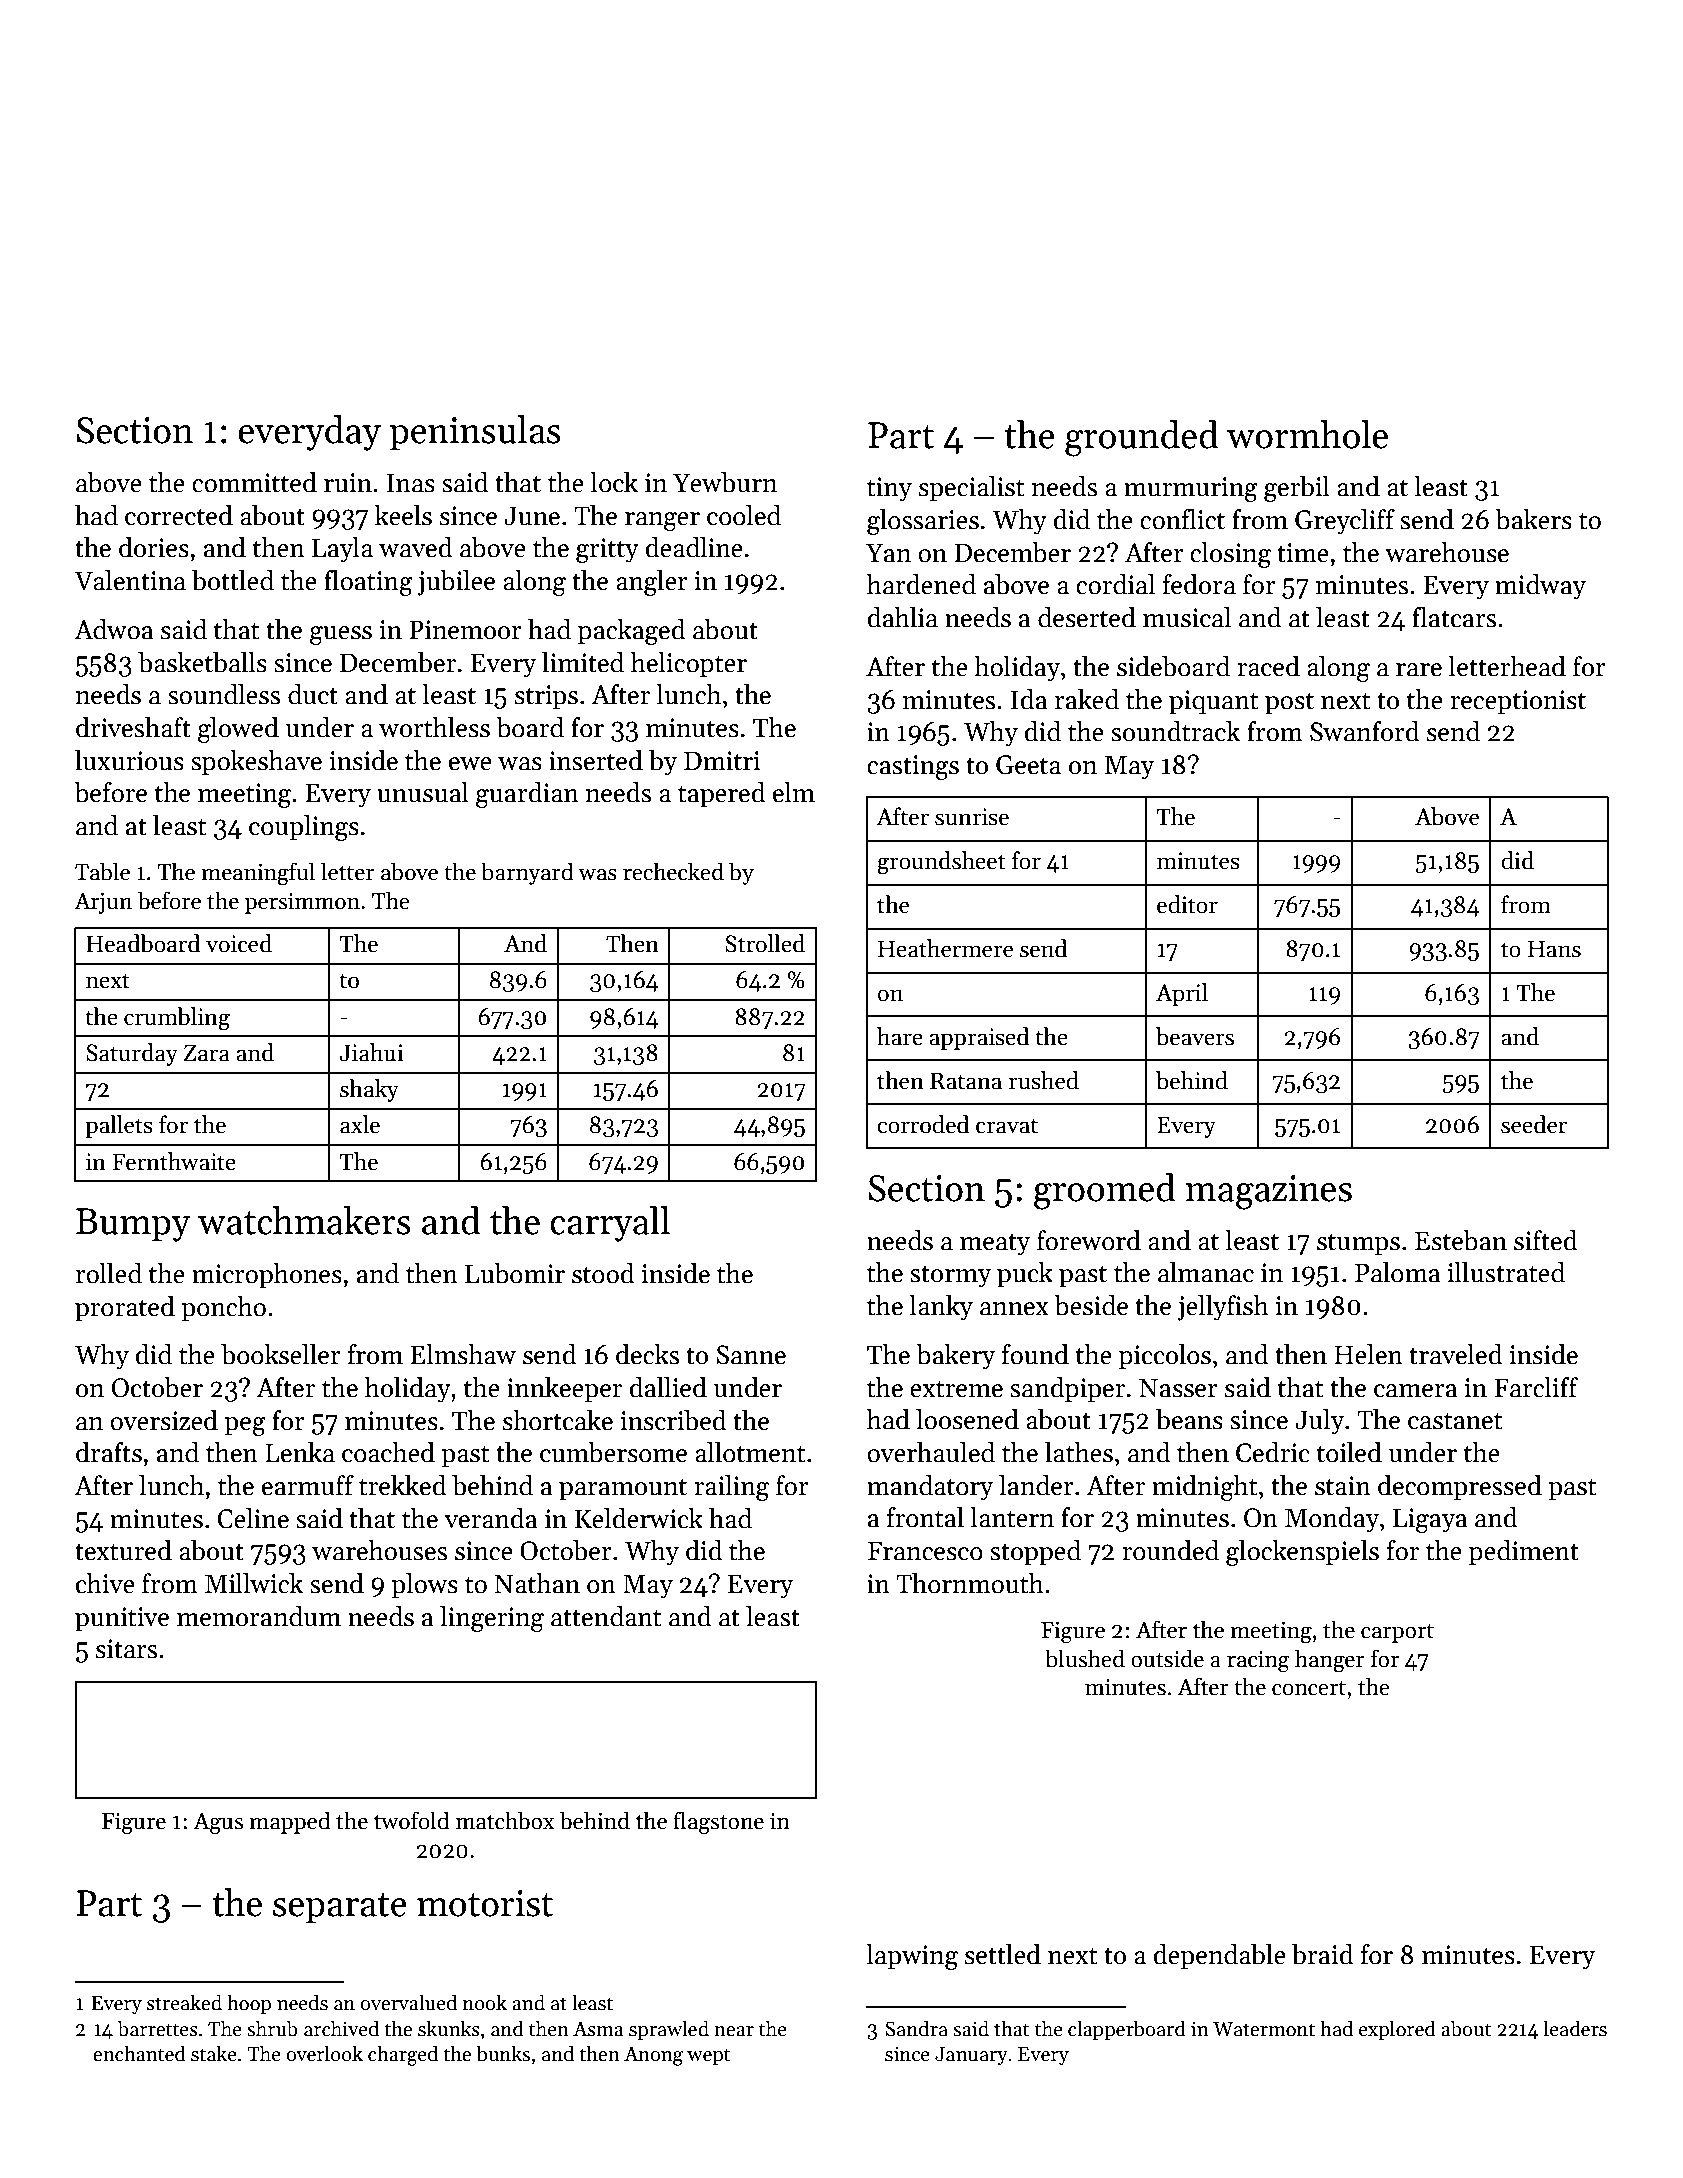  What do you see at coordinates (254, 482) in the document?
I see `committed` at bounding box center [254, 482].
